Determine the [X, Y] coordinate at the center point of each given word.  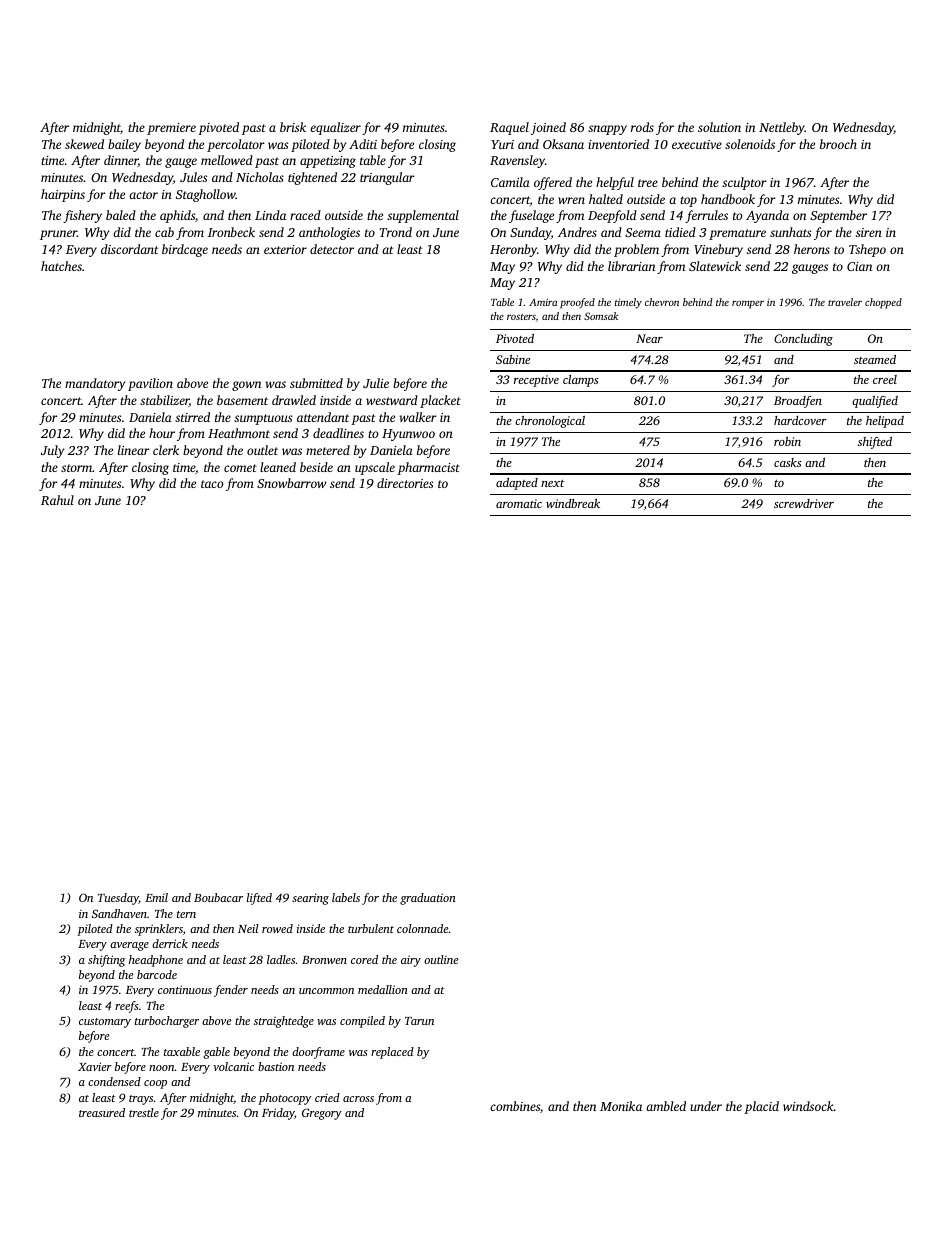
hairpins [63, 195]
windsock [808, 1106]
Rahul [57, 500]
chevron [662, 302]
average [129, 946]
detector [332, 249]
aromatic [519, 503]
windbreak [573, 503]
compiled [362, 1022]
